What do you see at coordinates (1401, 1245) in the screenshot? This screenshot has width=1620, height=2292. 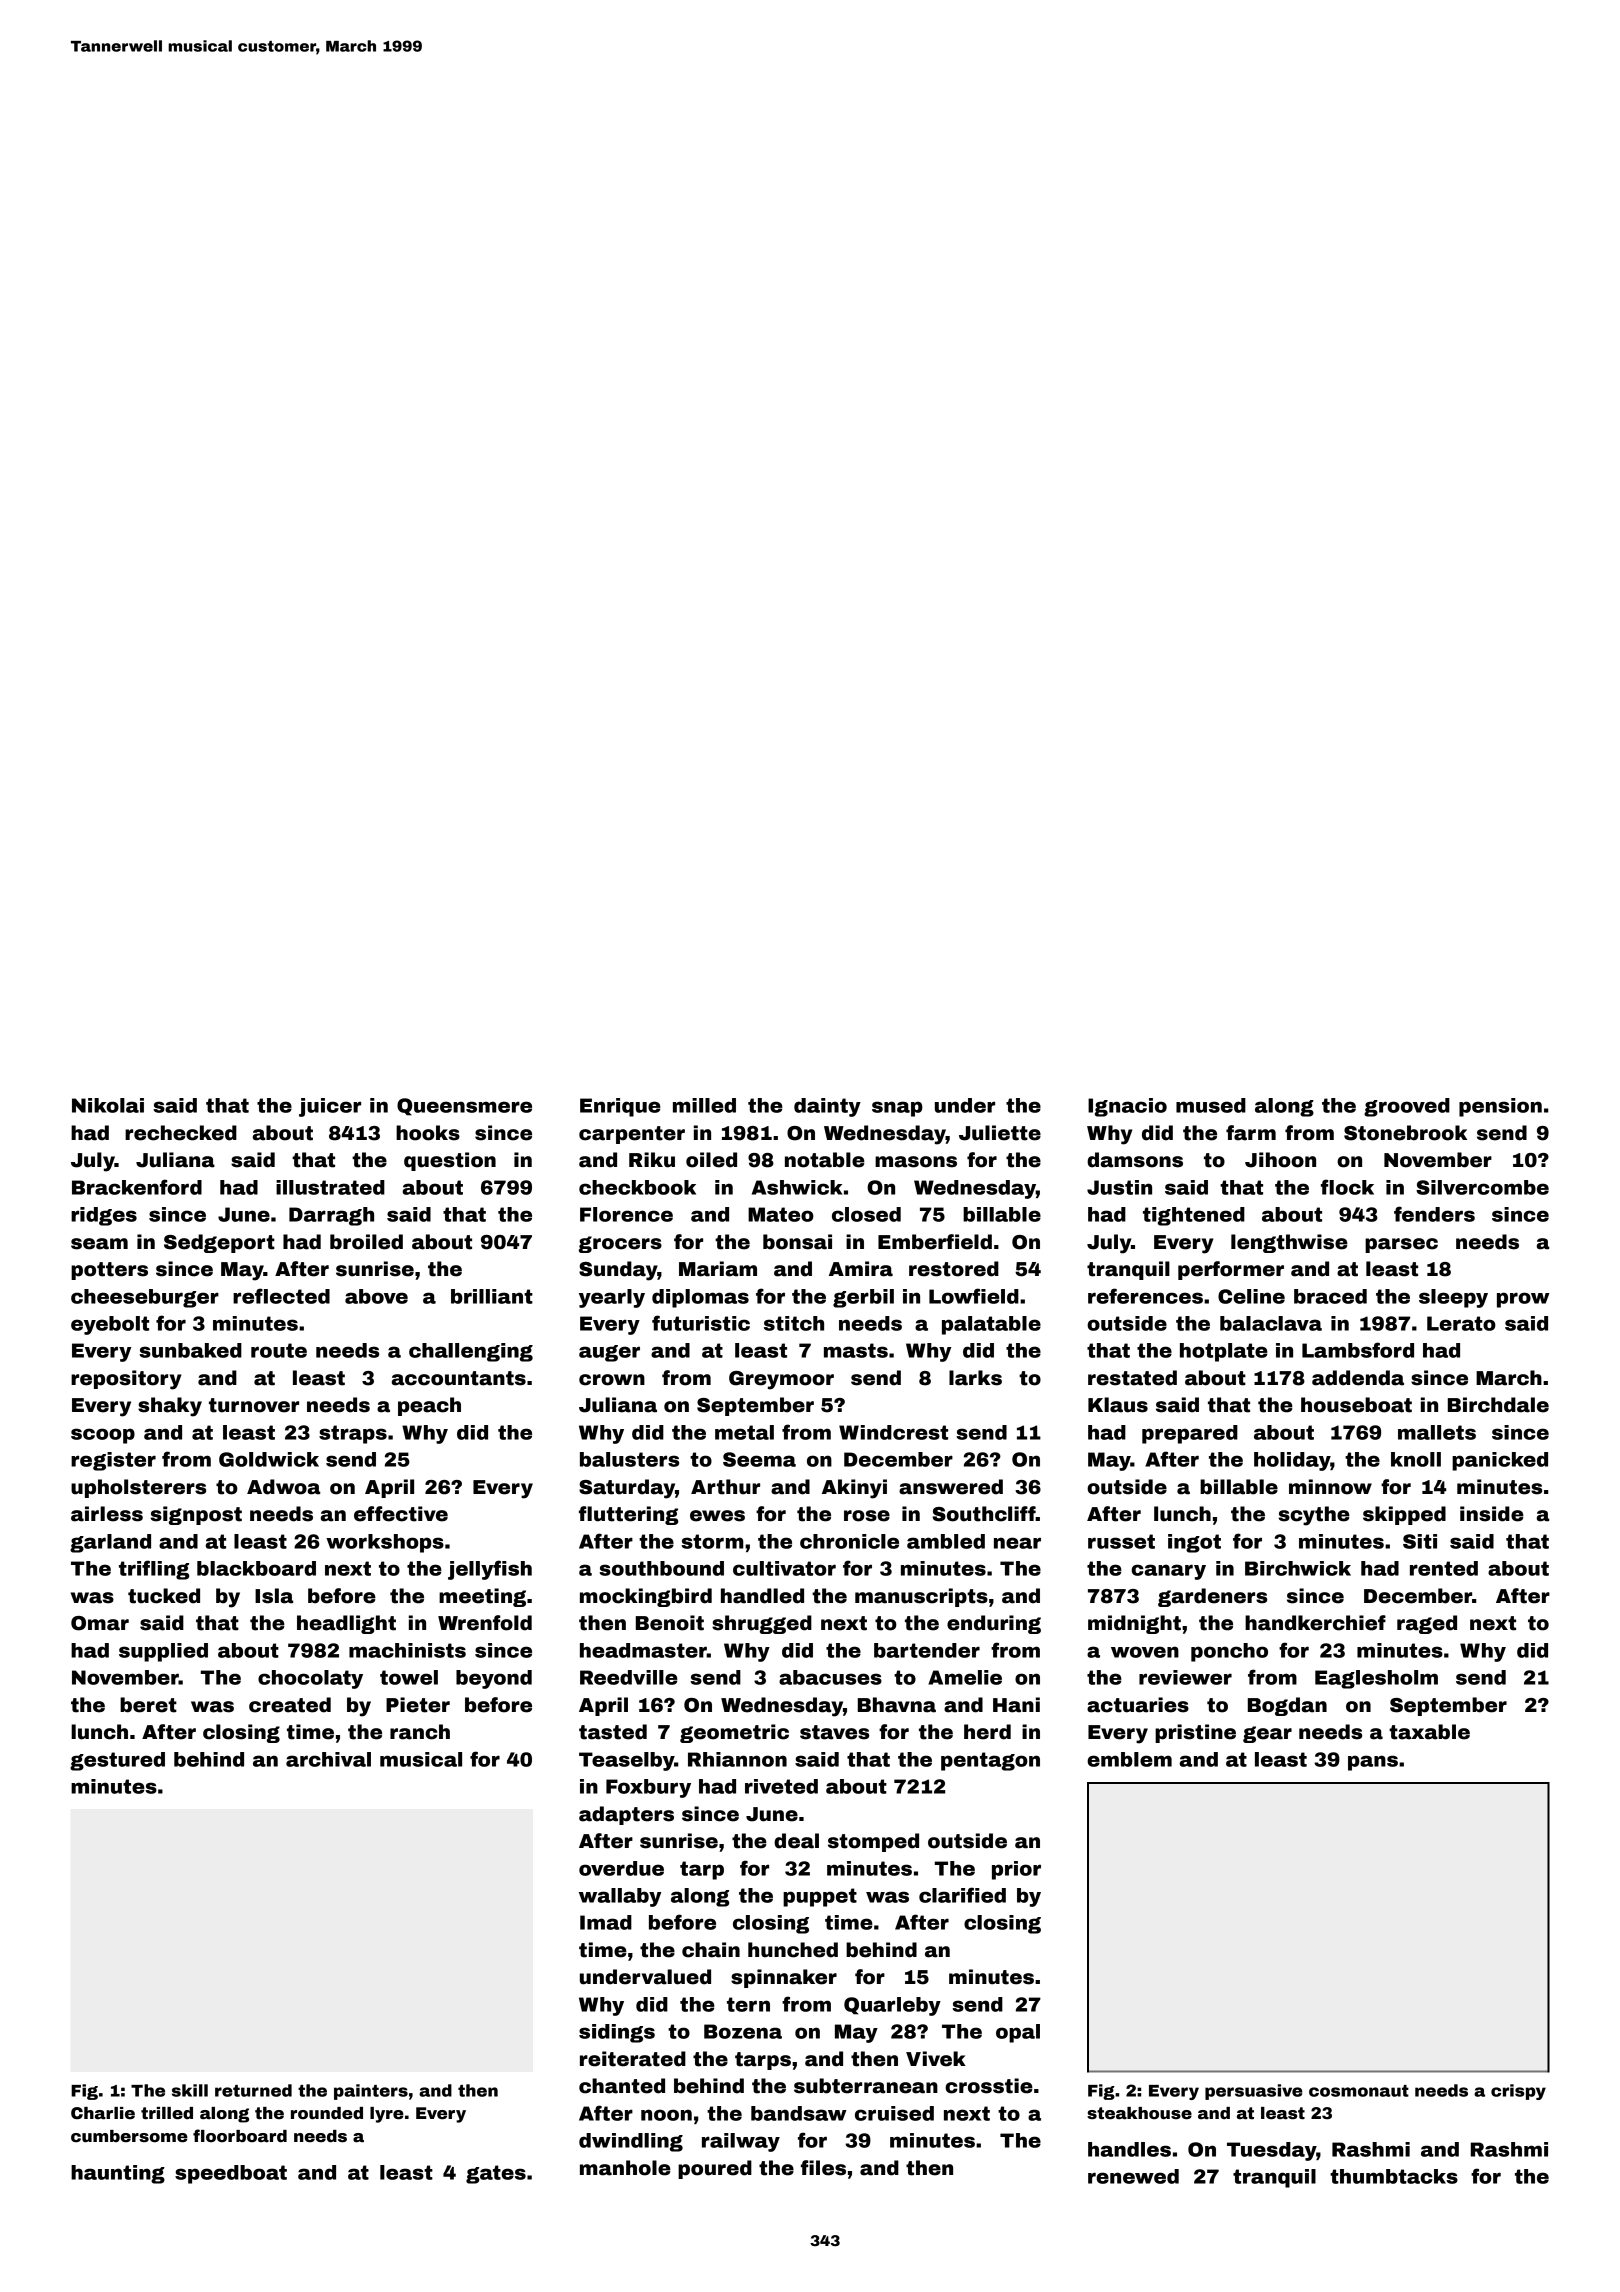 I see `parsec` at bounding box center [1401, 1245].
